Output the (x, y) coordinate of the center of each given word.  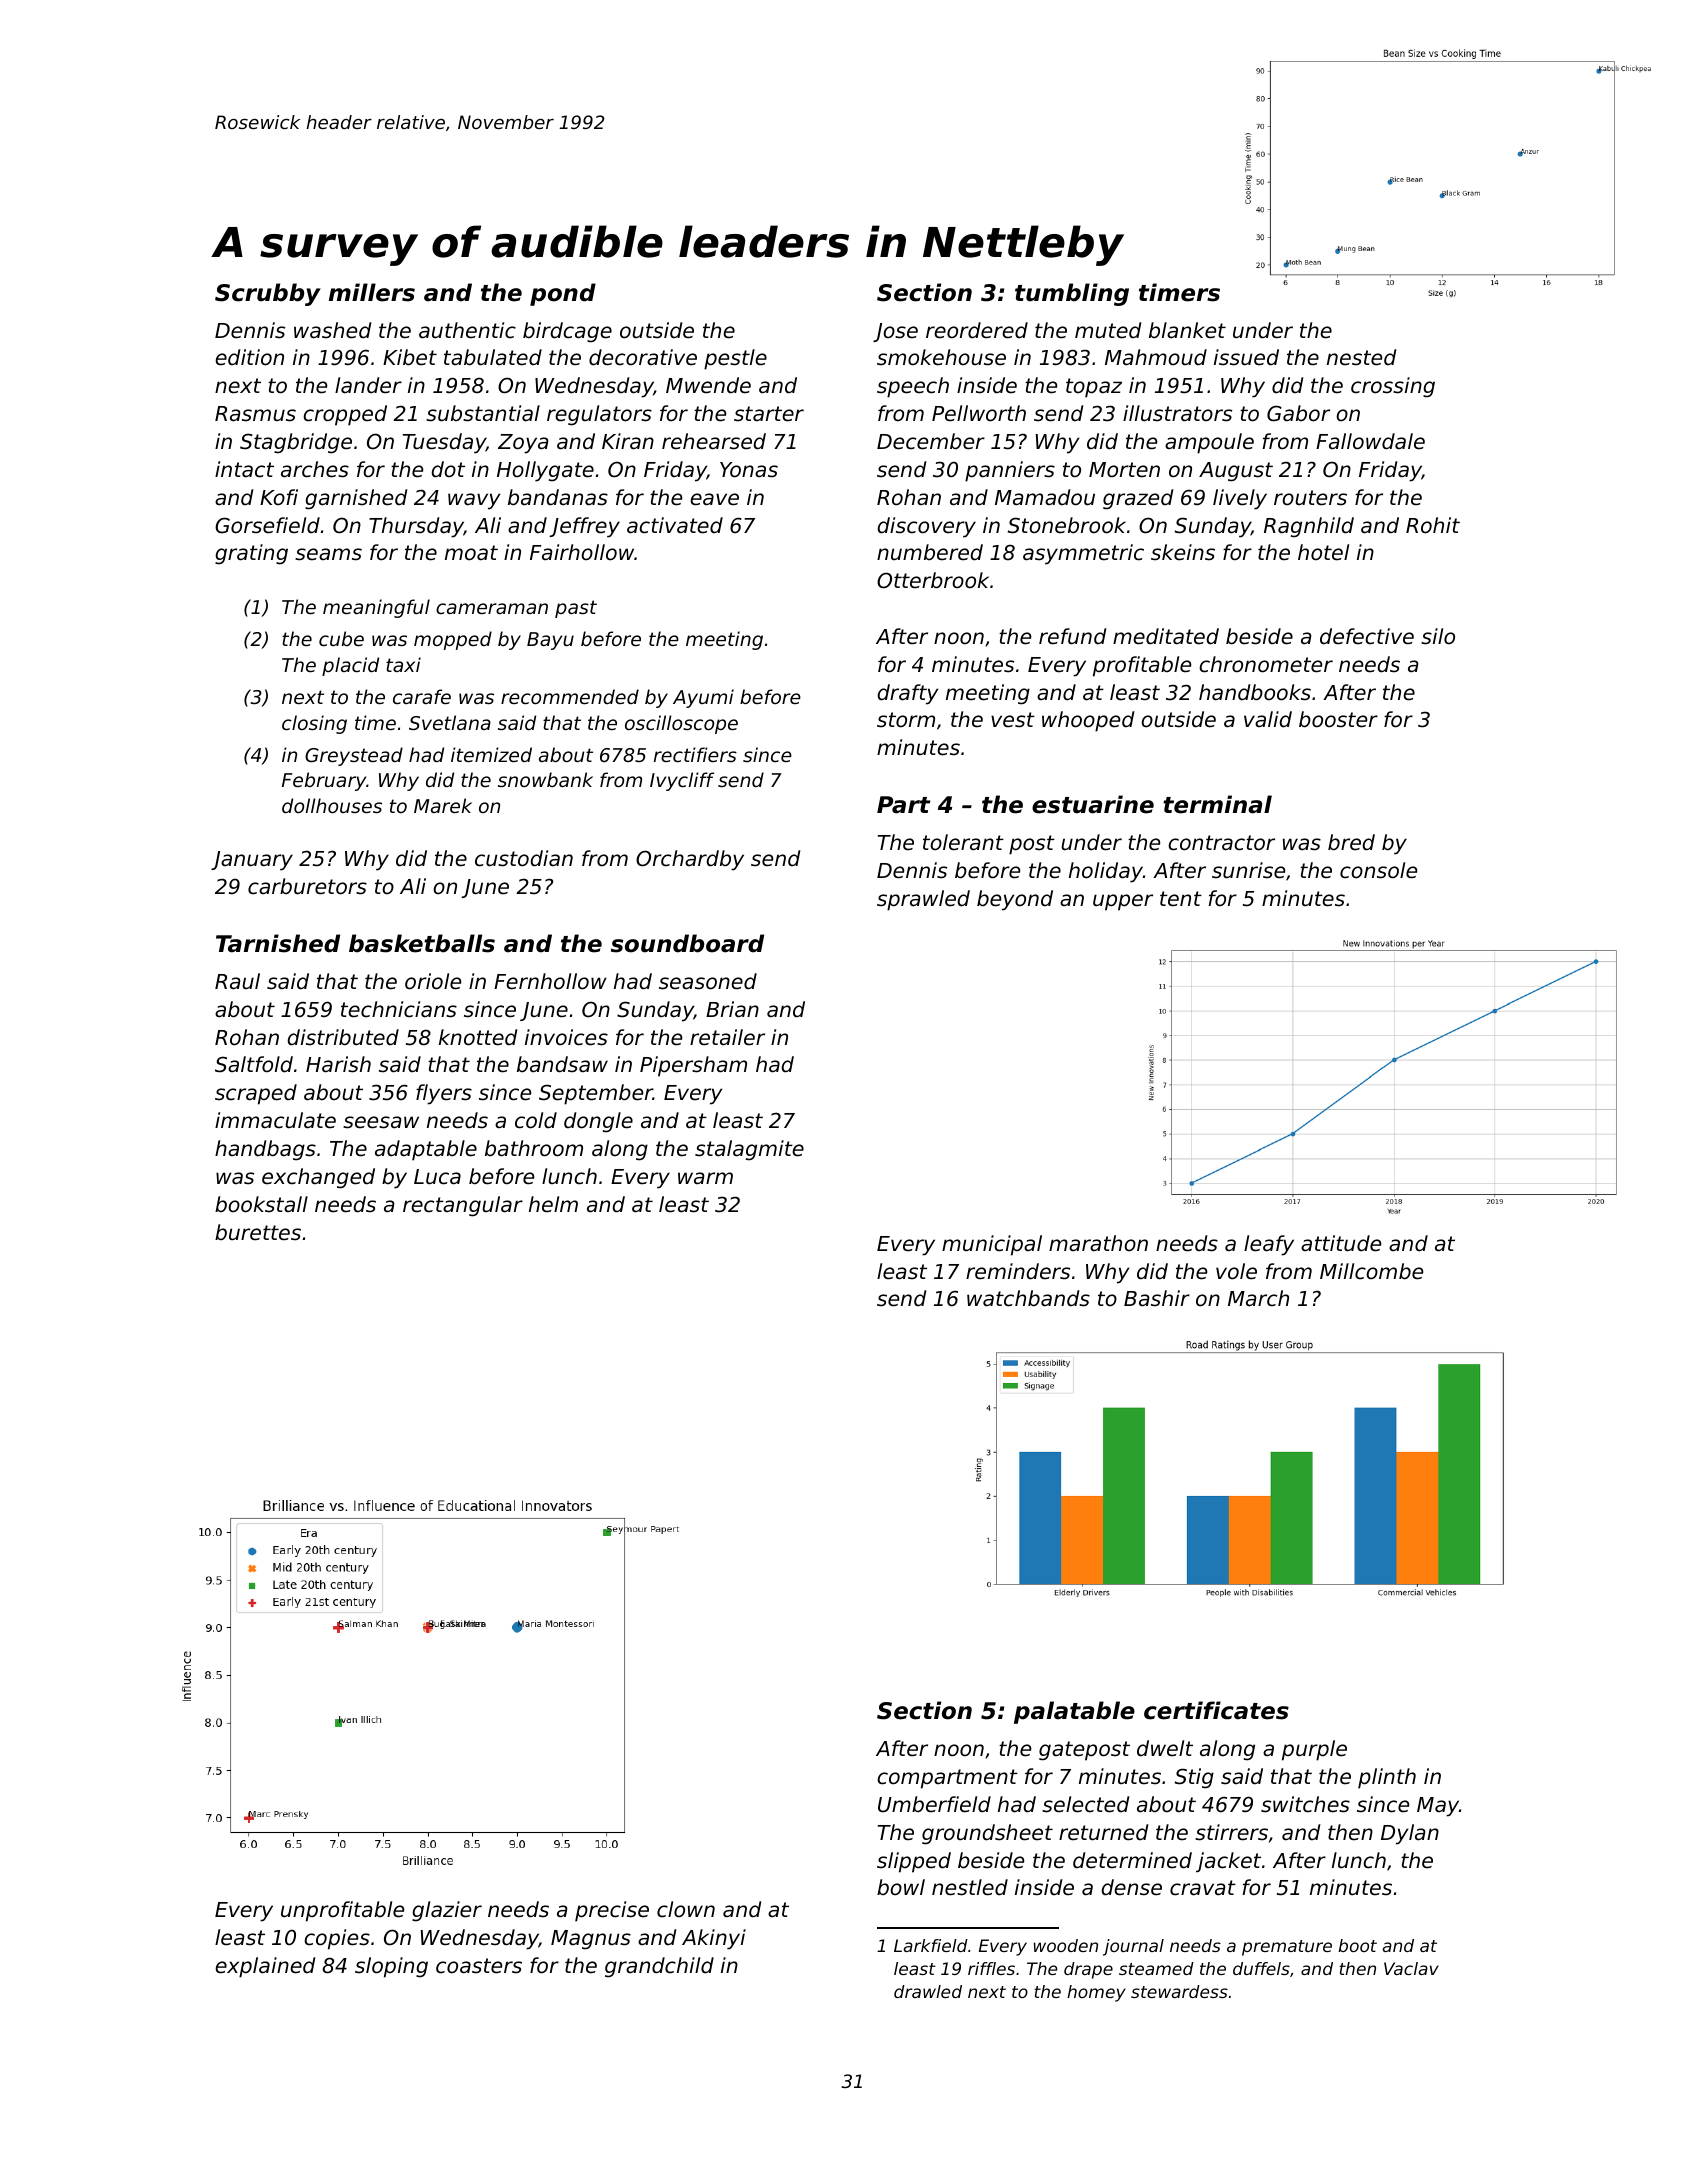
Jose (895, 332)
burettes (258, 1232)
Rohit (1433, 525)
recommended (570, 696)
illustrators (1177, 413)
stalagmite (749, 1150)
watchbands (1028, 1298)
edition (249, 357)
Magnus (591, 1940)
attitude (1341, 1243)
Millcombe (1371, 1271)
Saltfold (254, 1064)
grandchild (659, 1967)
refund (1072, 636)
